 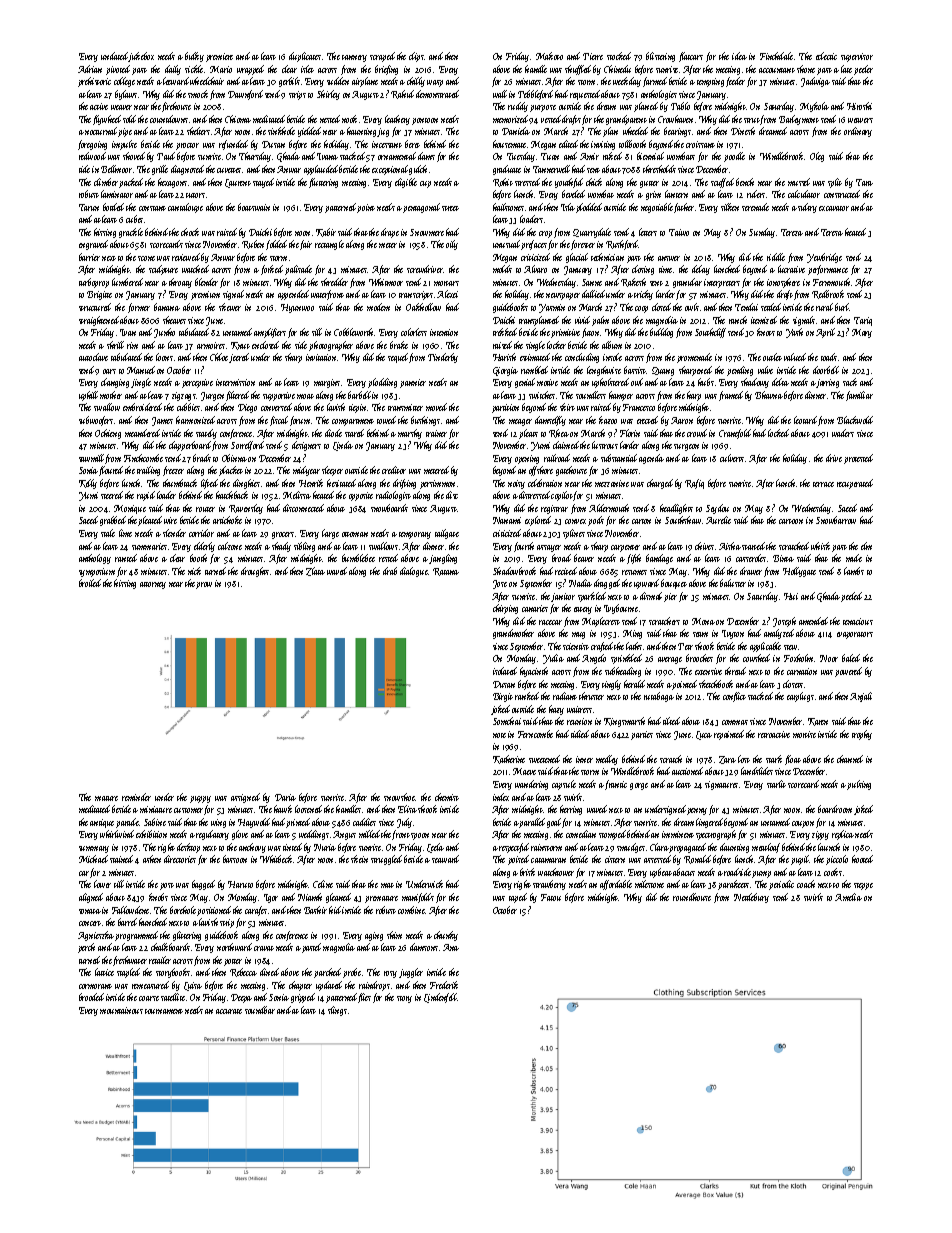 I want to click on clips, so click(x=416, y=57).
